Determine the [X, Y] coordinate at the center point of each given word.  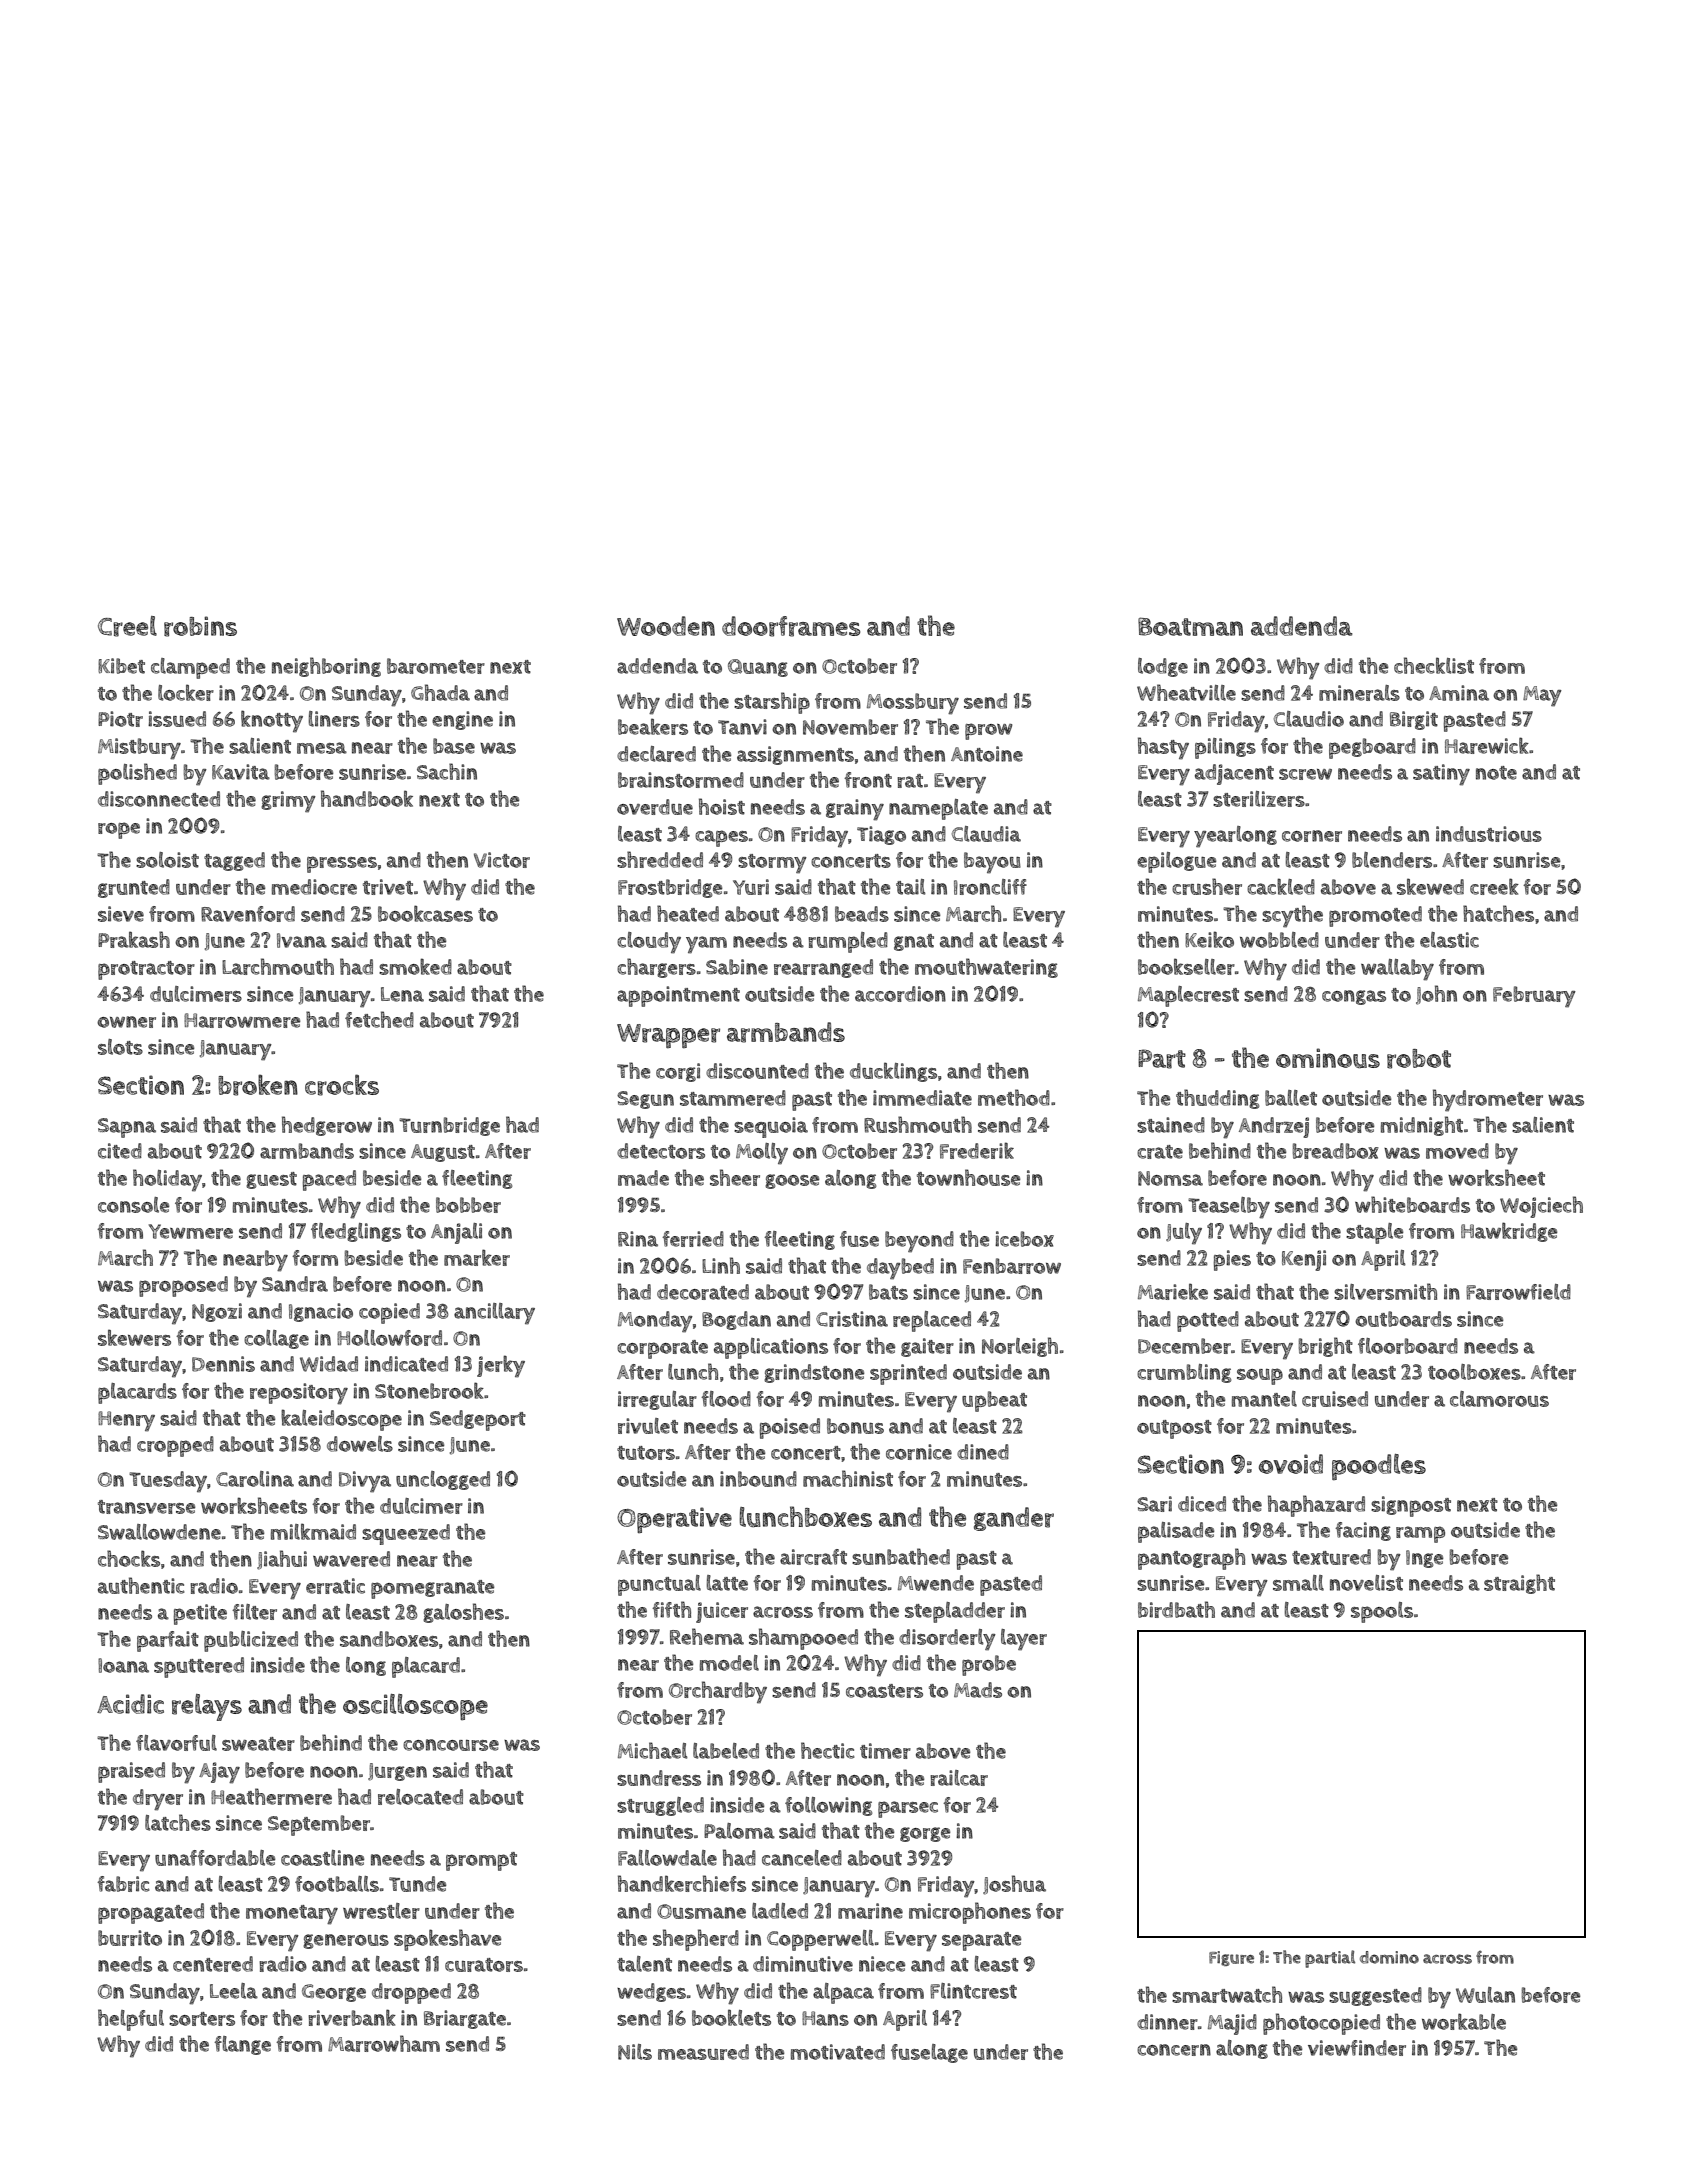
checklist [1434, 665]
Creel [127, 626]
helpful [131, 2020]
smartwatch [1227, 1994]
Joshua [1014, 1885]
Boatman [1190, 626]
